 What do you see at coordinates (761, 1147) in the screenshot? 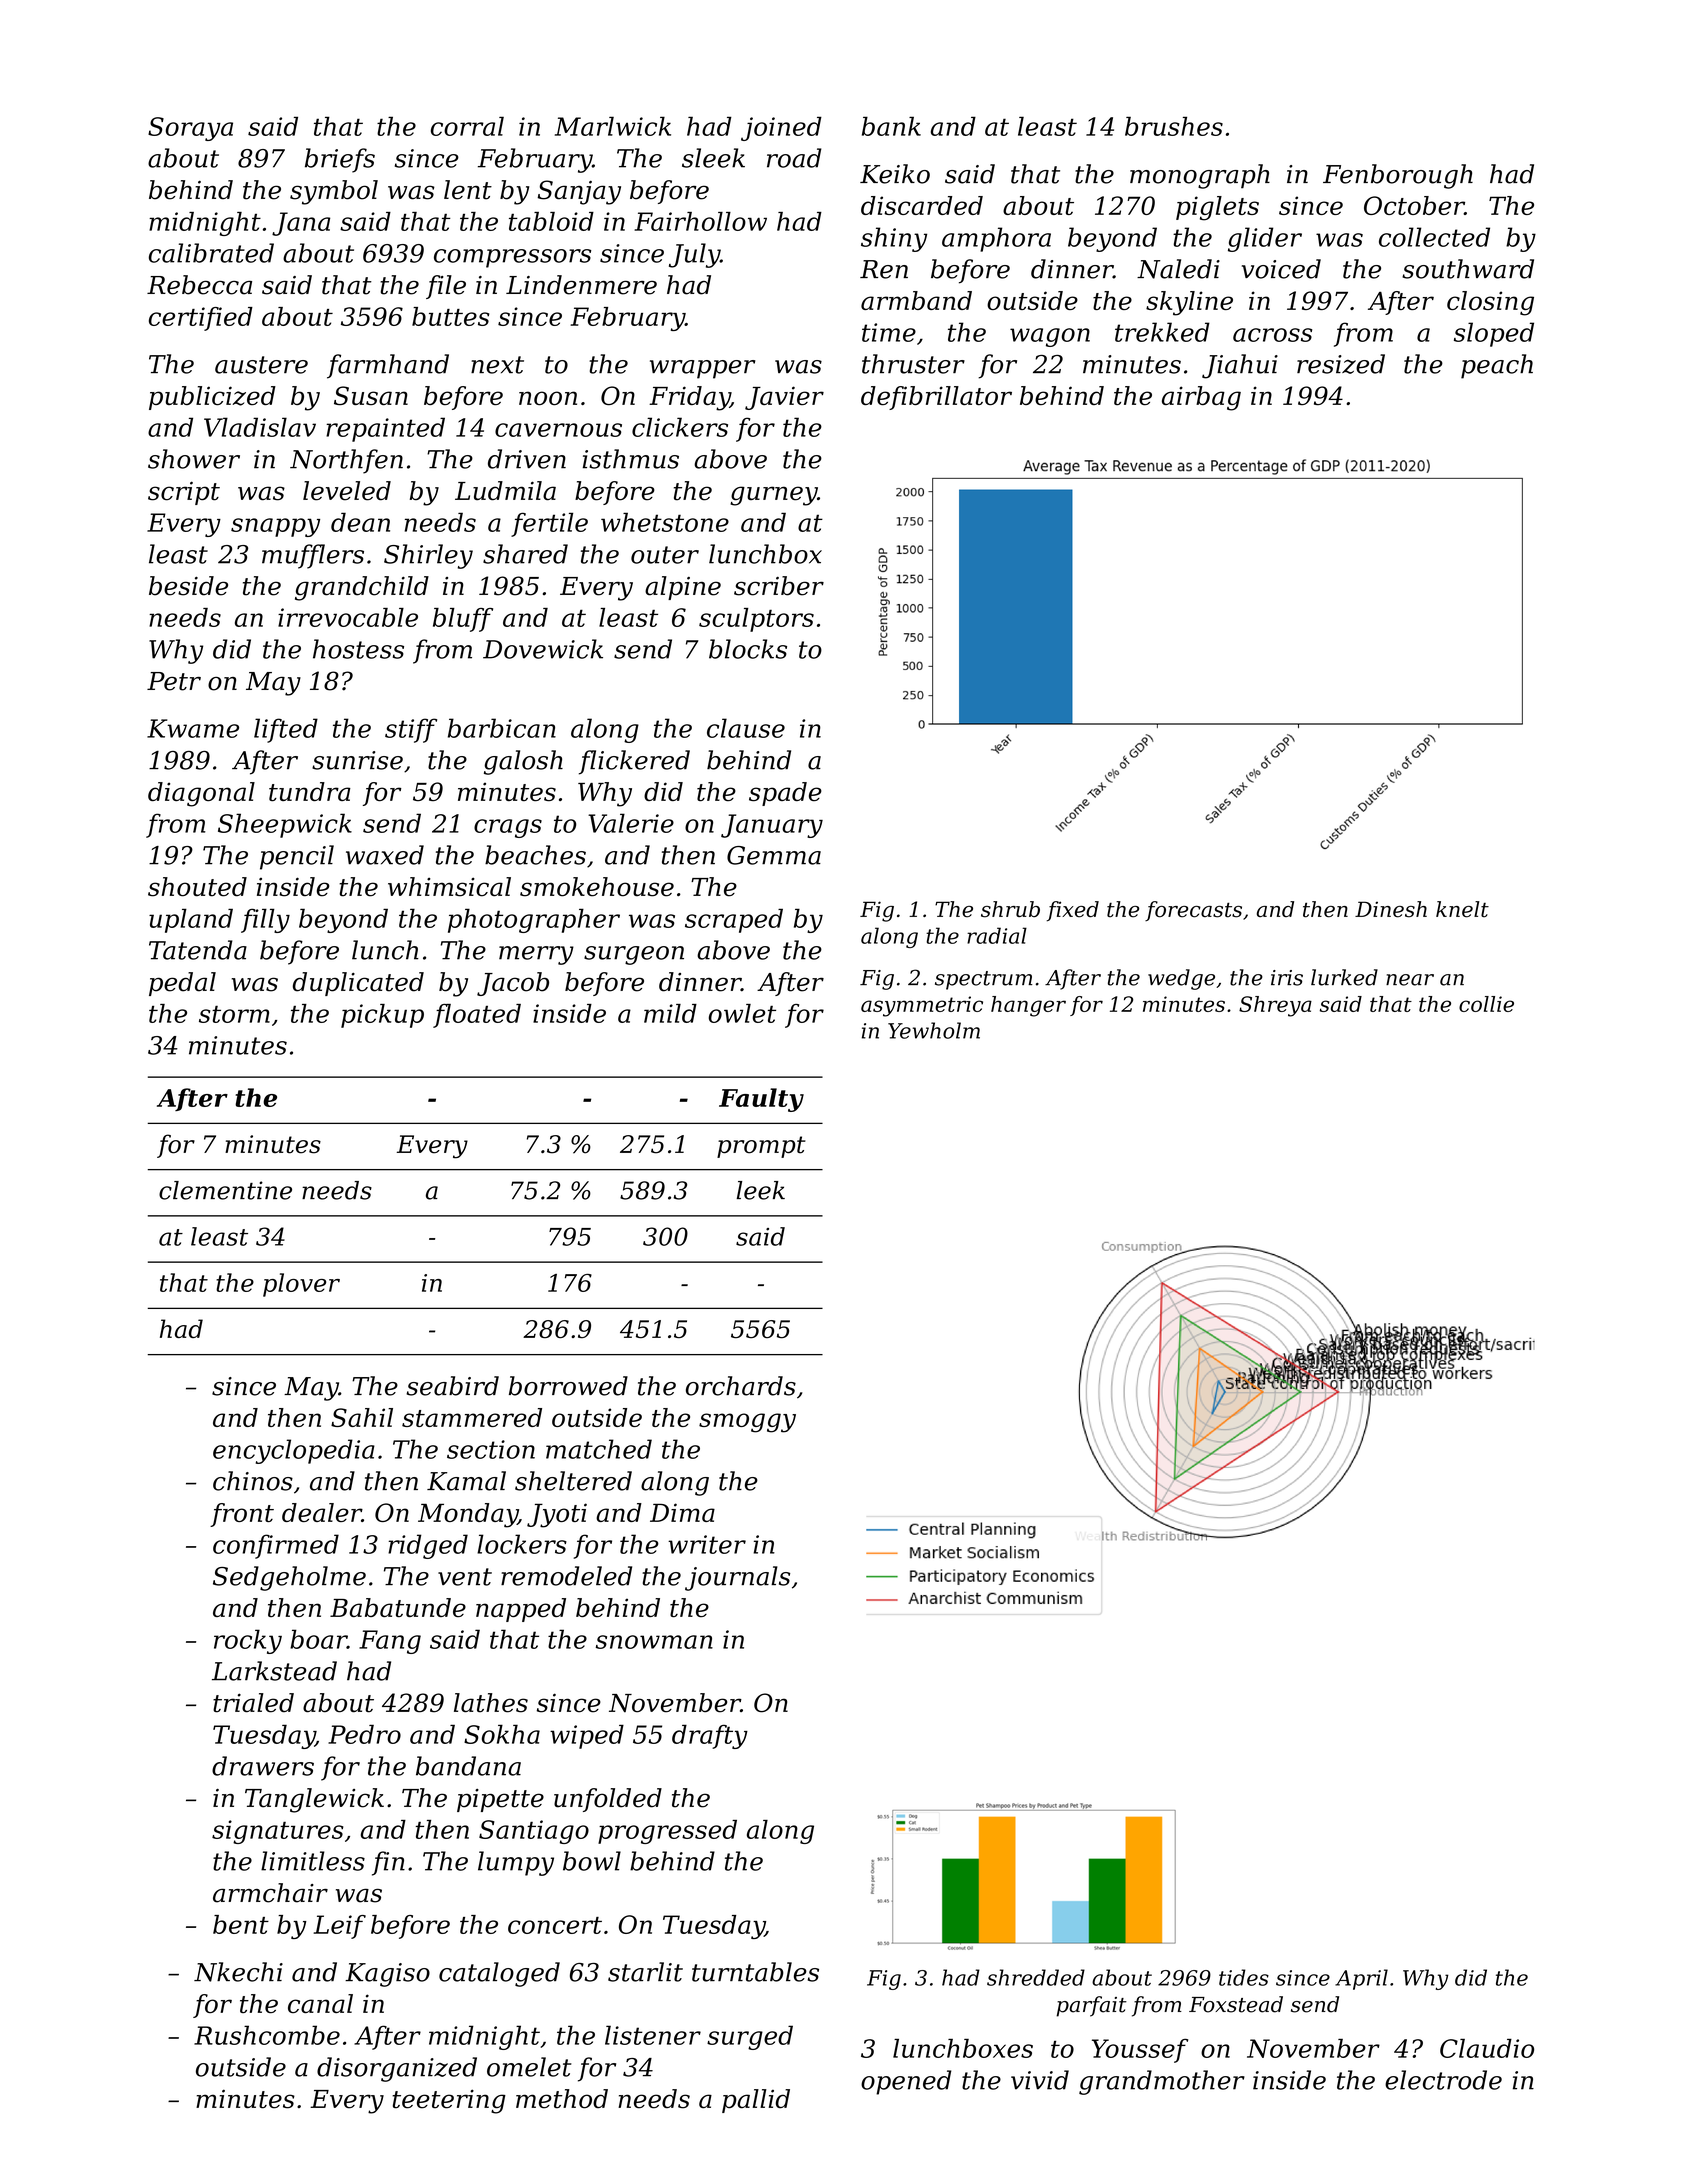
I see `prompt` at bounding box center [761, 1147].
